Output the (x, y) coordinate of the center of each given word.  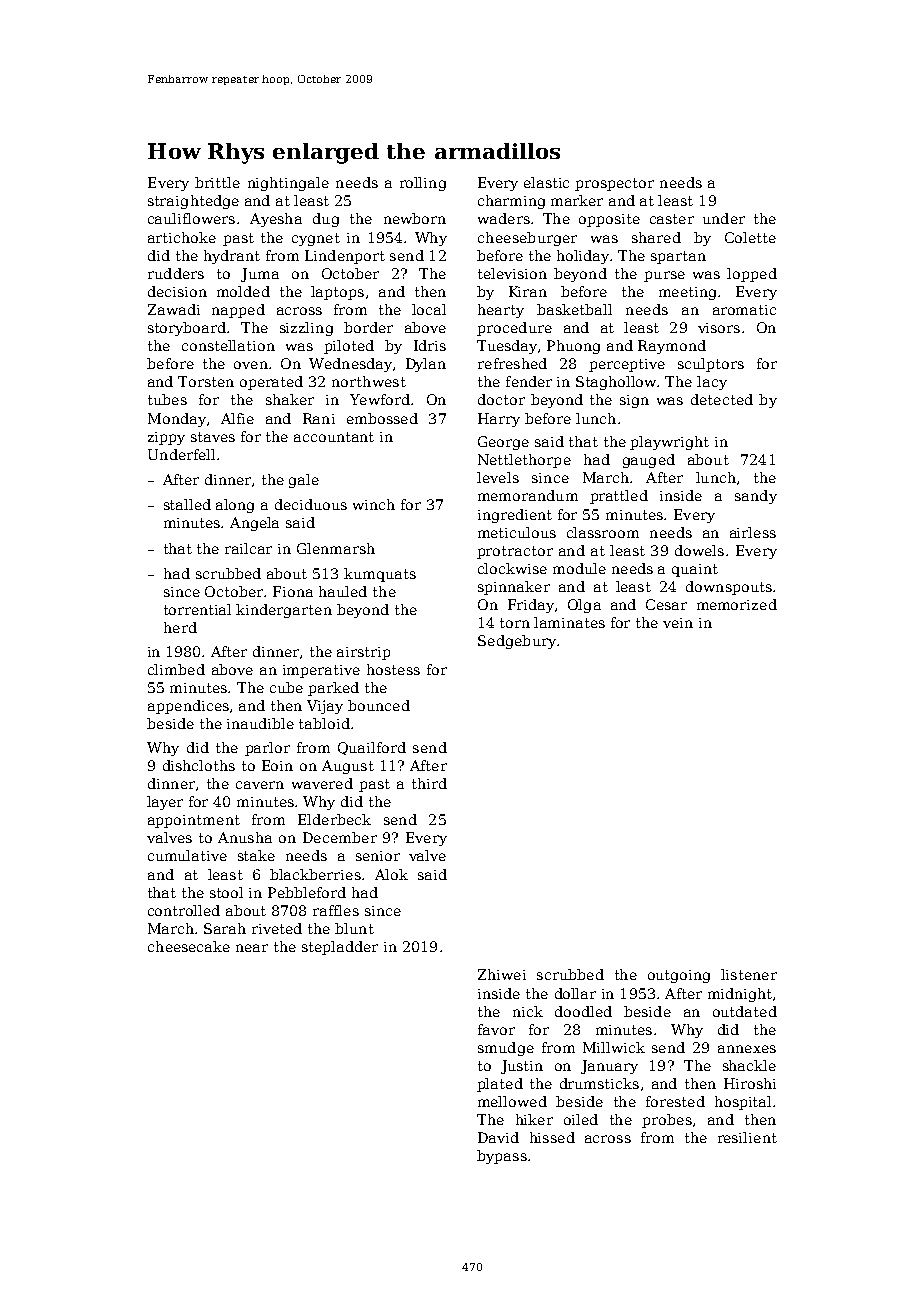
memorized (737, 604)
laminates (569, 622)
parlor (267, 749)
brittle (217, 182)
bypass (502, 1157)
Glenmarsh (336, 548)
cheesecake (189, 946)
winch (374, 504)
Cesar (666, 604)
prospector (614, 184)
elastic (546, 182)
